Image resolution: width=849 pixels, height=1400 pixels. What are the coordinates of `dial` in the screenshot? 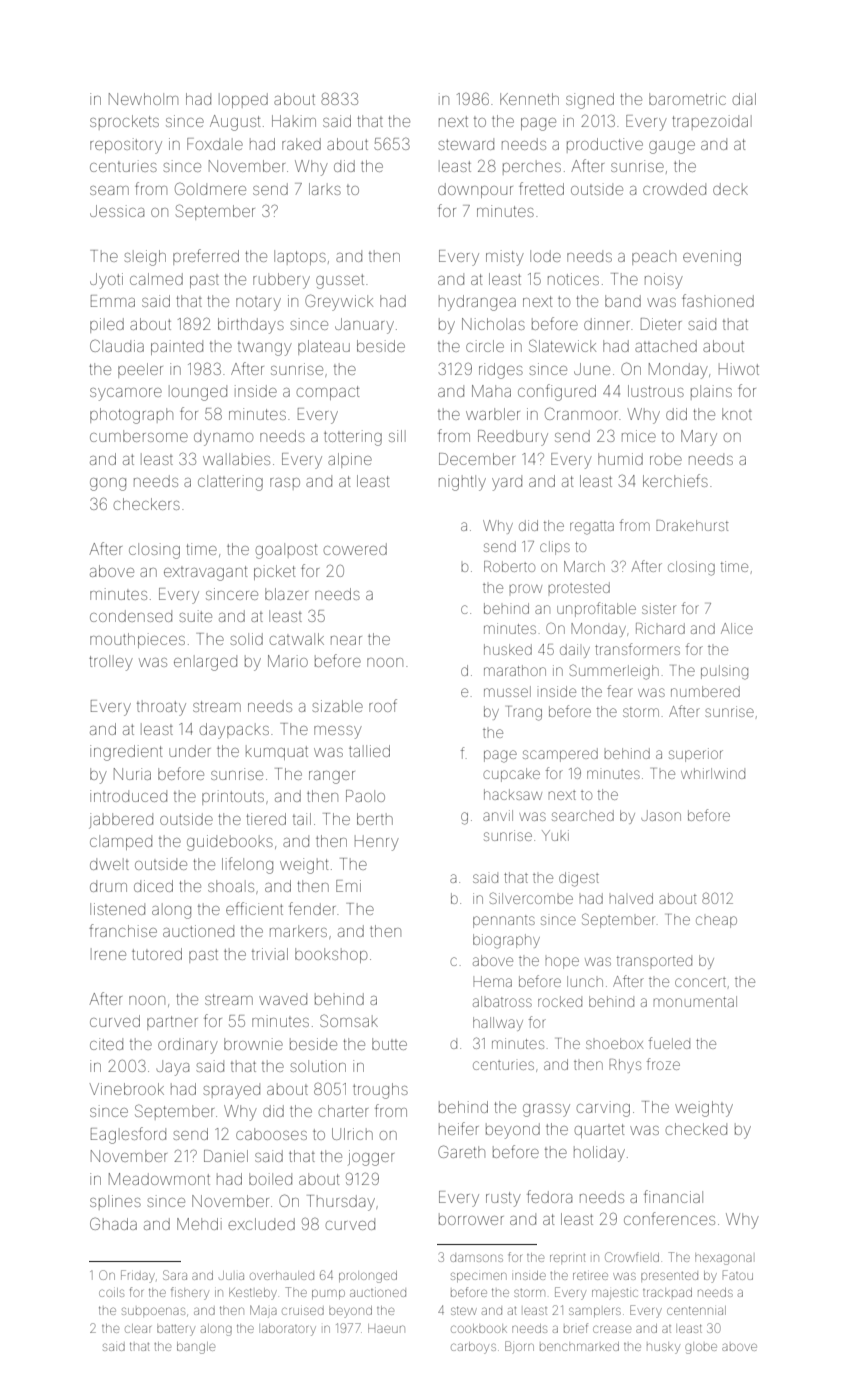 It's located at (744, 99).
